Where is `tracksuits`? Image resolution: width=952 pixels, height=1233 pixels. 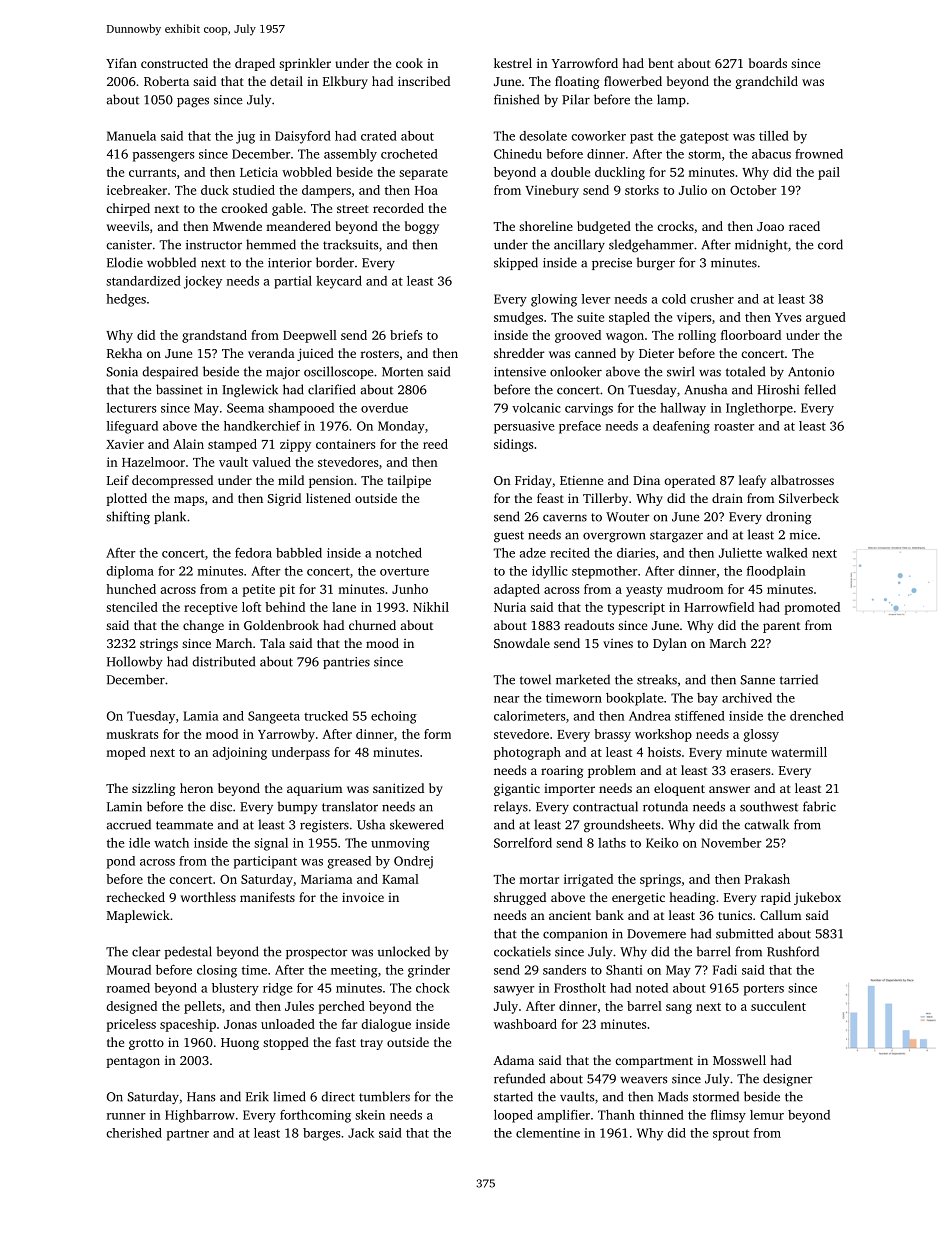 tracksuits is located at coordinates (351, 244).
